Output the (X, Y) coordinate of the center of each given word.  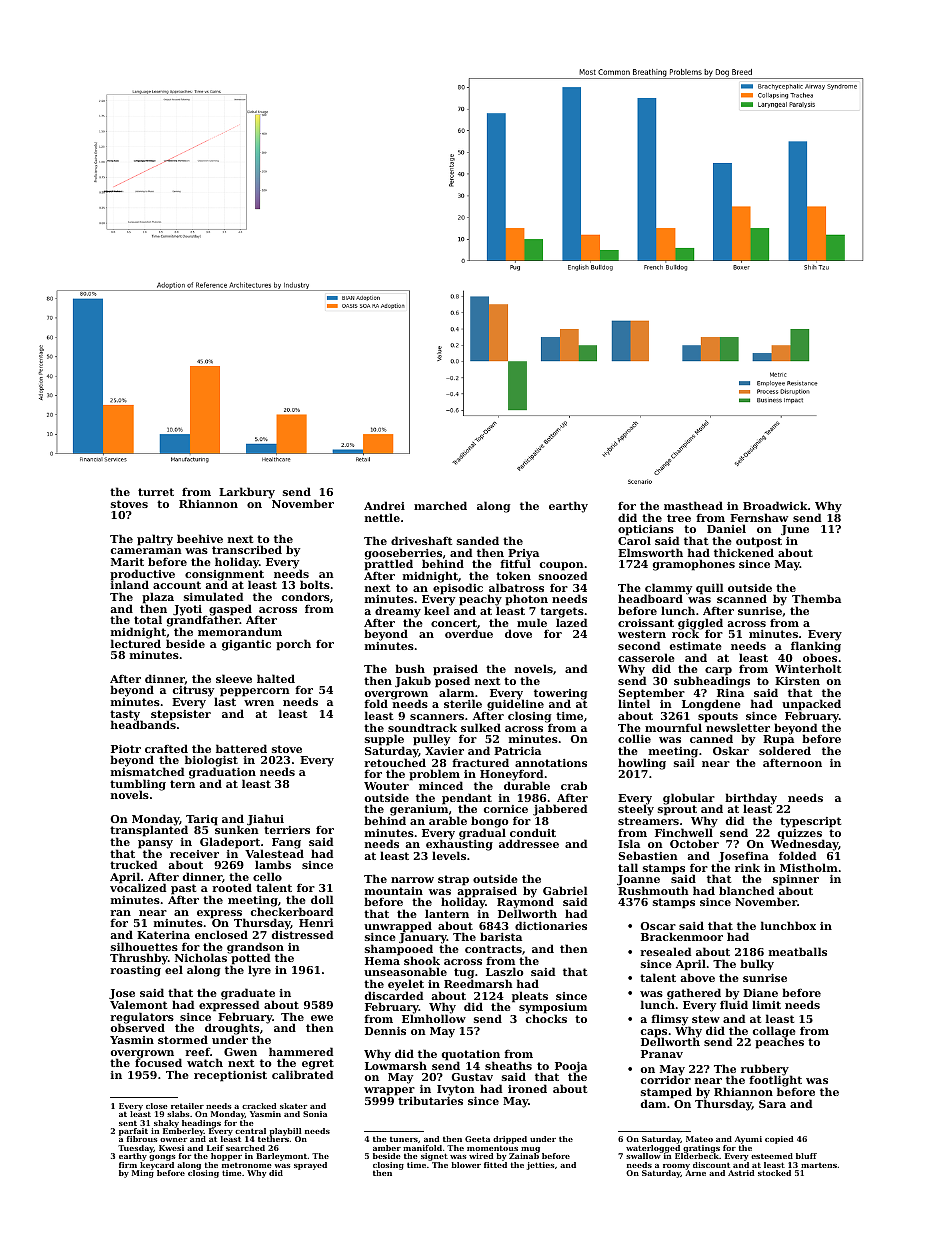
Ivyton (456, 1090)
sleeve (234, 678)
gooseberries (403, 554)
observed (138, 1028)
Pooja (571, 1067)
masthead (693, 505)
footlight (775, 1082)
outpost (759, 542)
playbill (285, 1132)
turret (156, 492)
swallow (643, 1156)
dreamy (398, 612)
